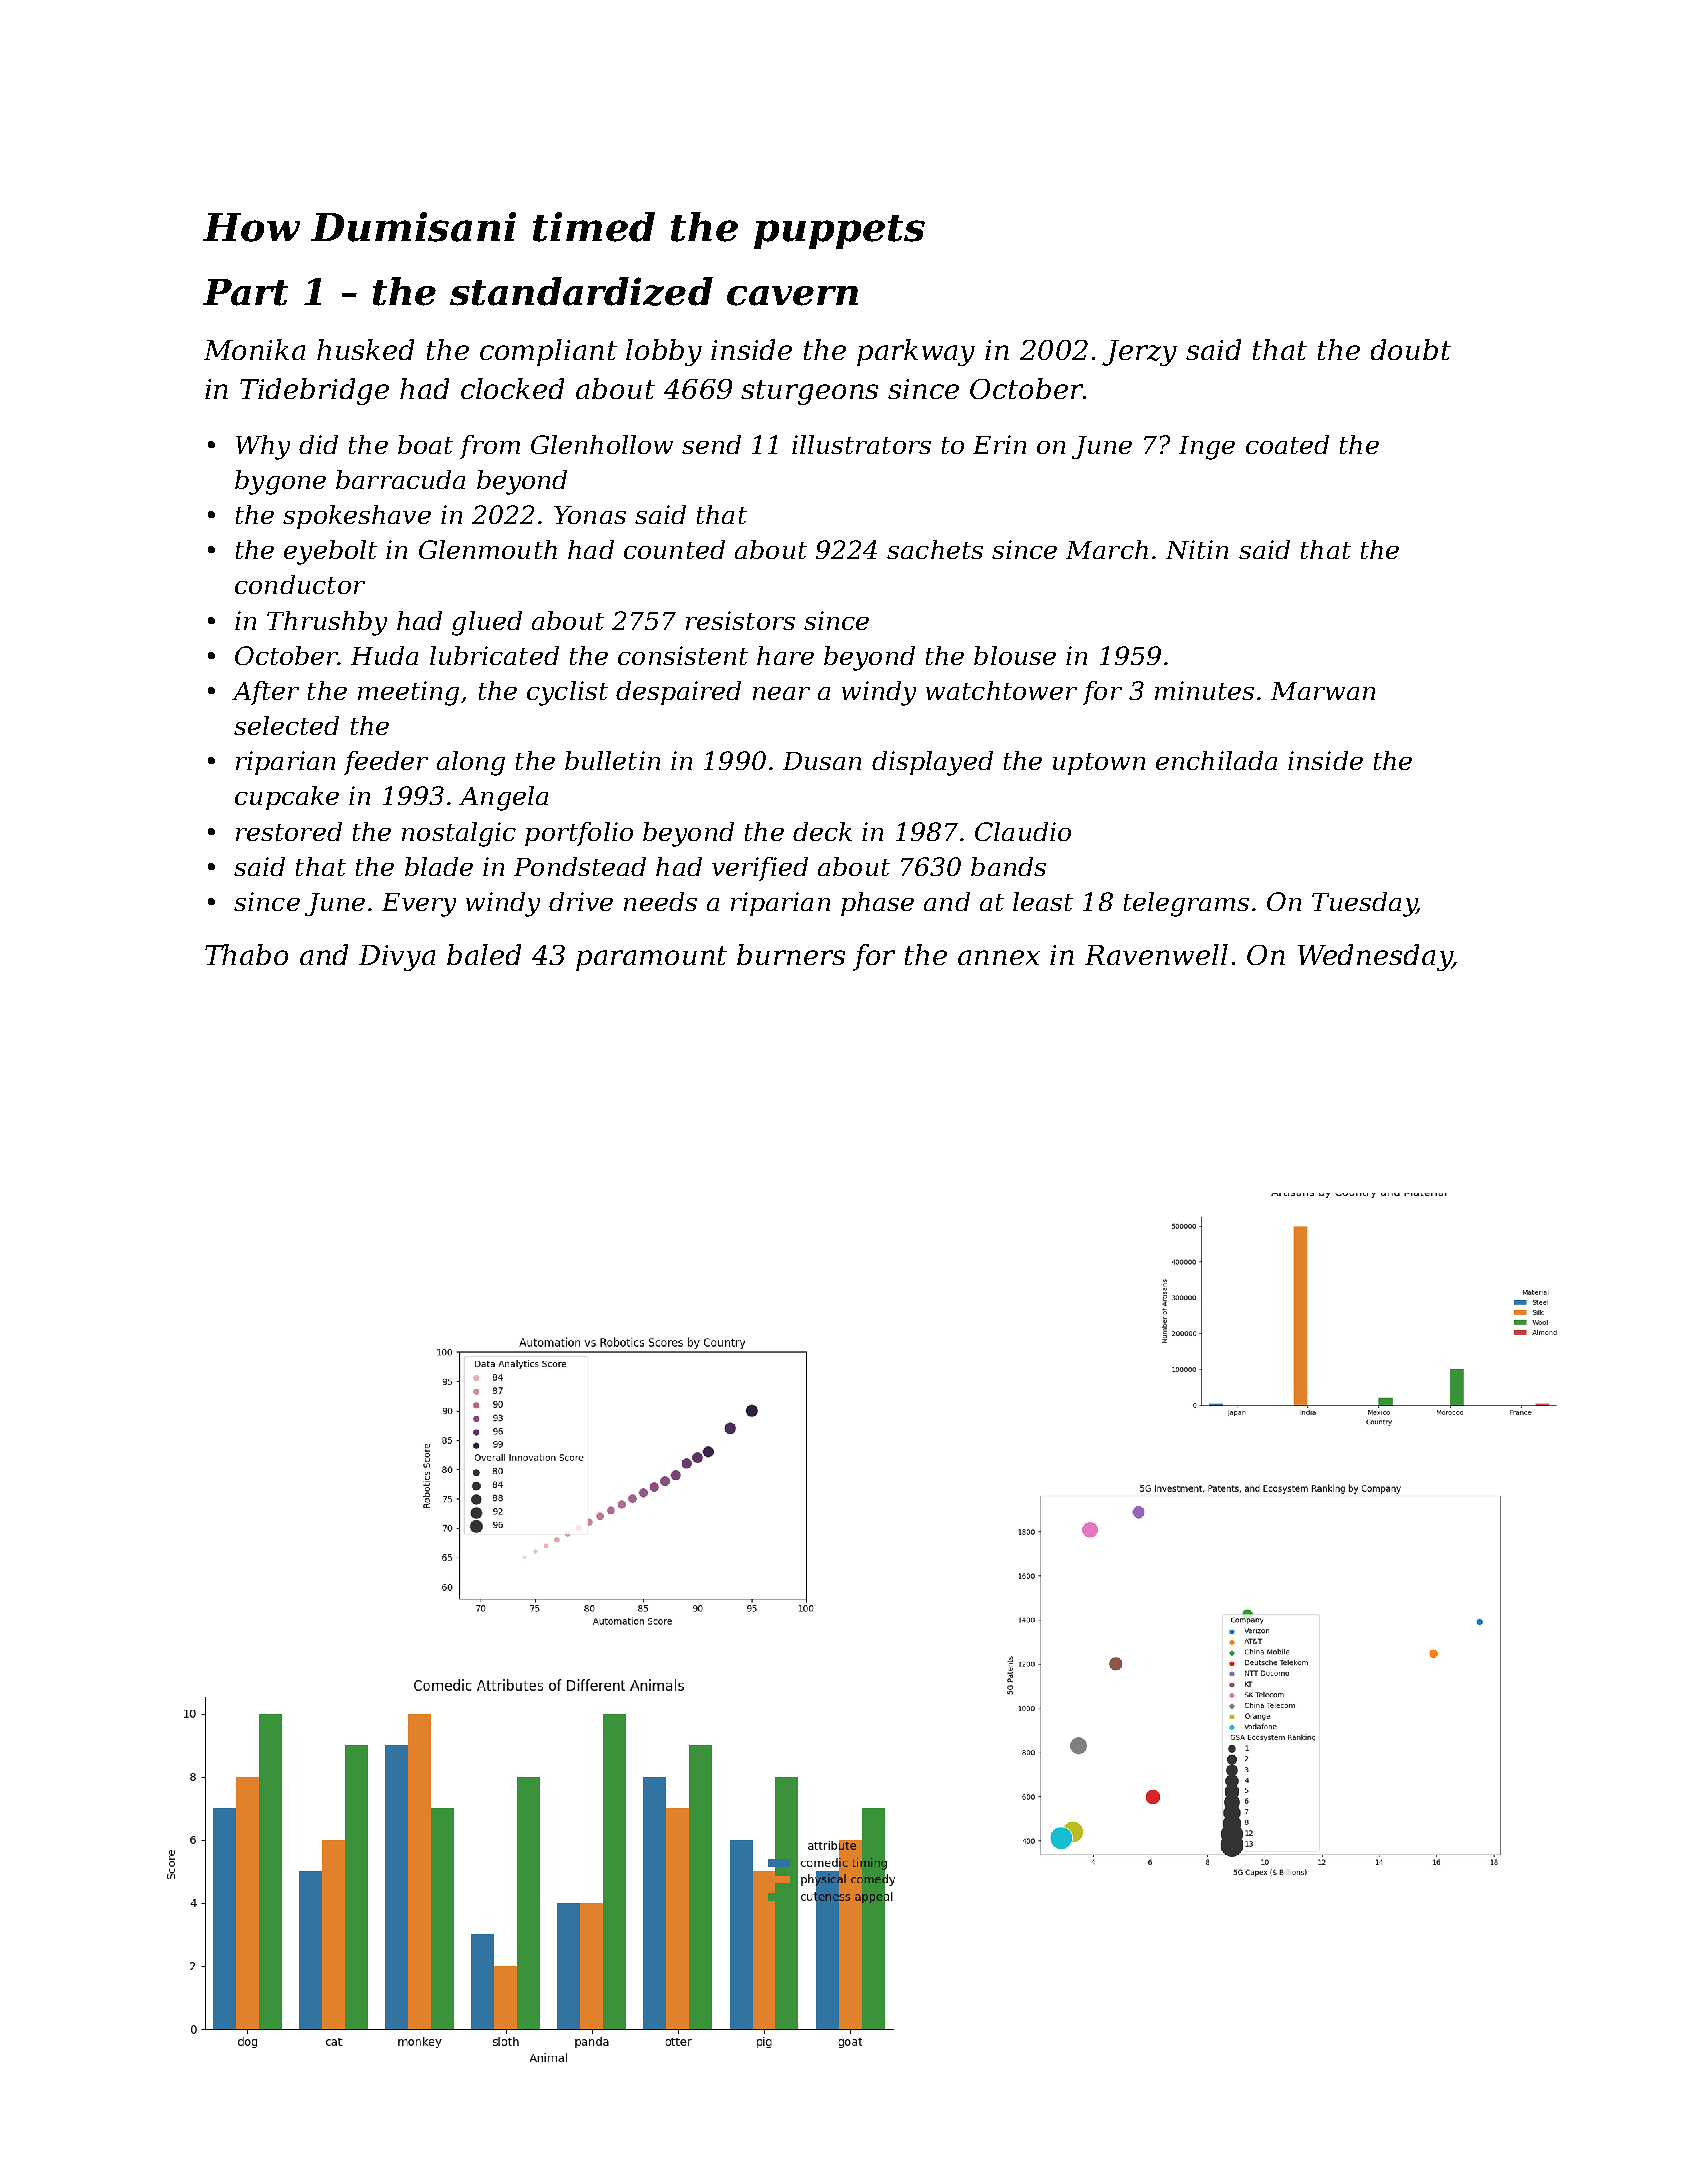  I want to click on Nitin, so click(1197, 549).
